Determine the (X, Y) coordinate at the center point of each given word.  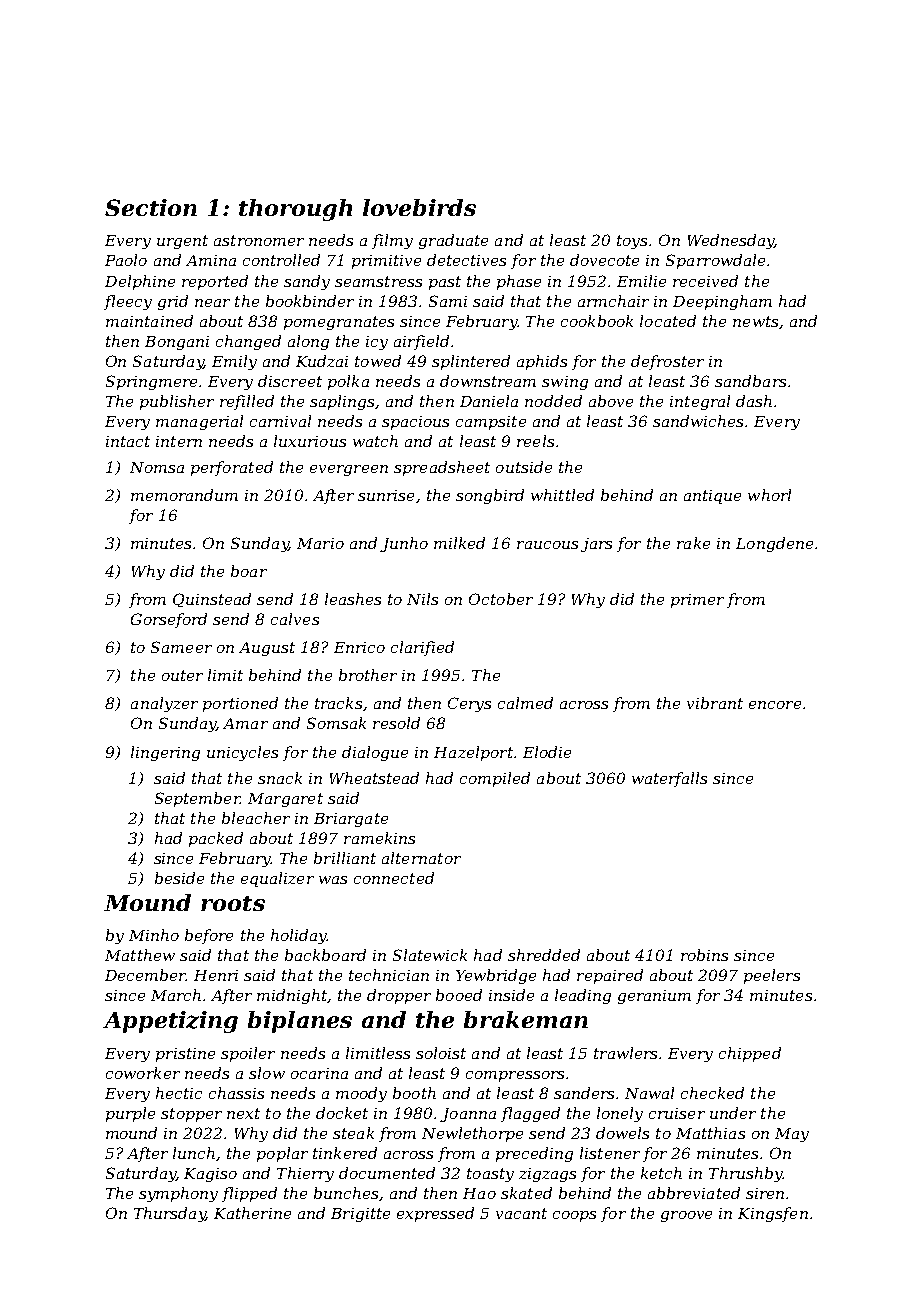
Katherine (252, 1213)
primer (697, 601)
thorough (295, 210)
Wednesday (731, 241)
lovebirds (419, 207)
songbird (490, 496)
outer (182, 675)
